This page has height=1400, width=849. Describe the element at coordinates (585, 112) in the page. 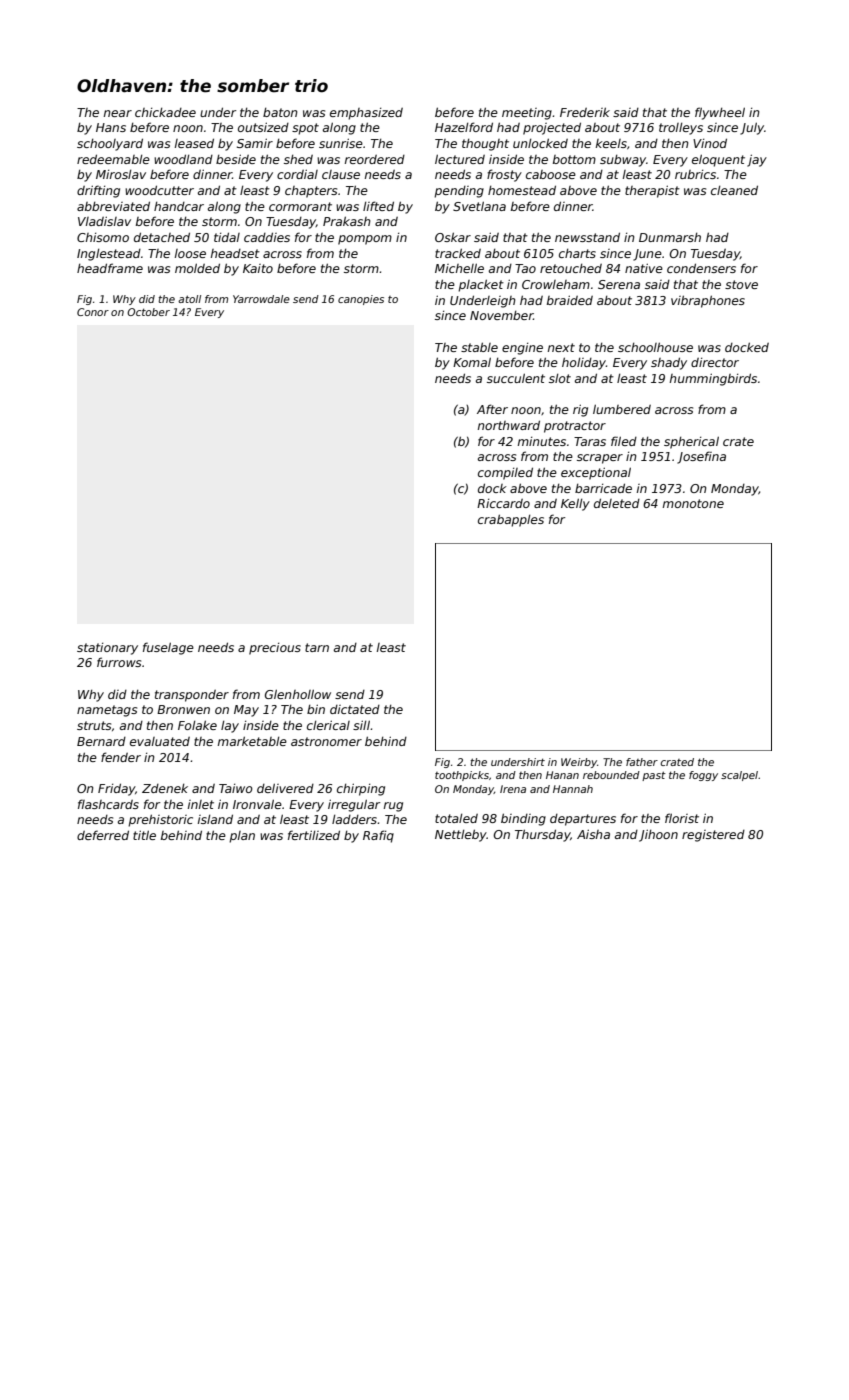

I see `Frederik` at that location.
